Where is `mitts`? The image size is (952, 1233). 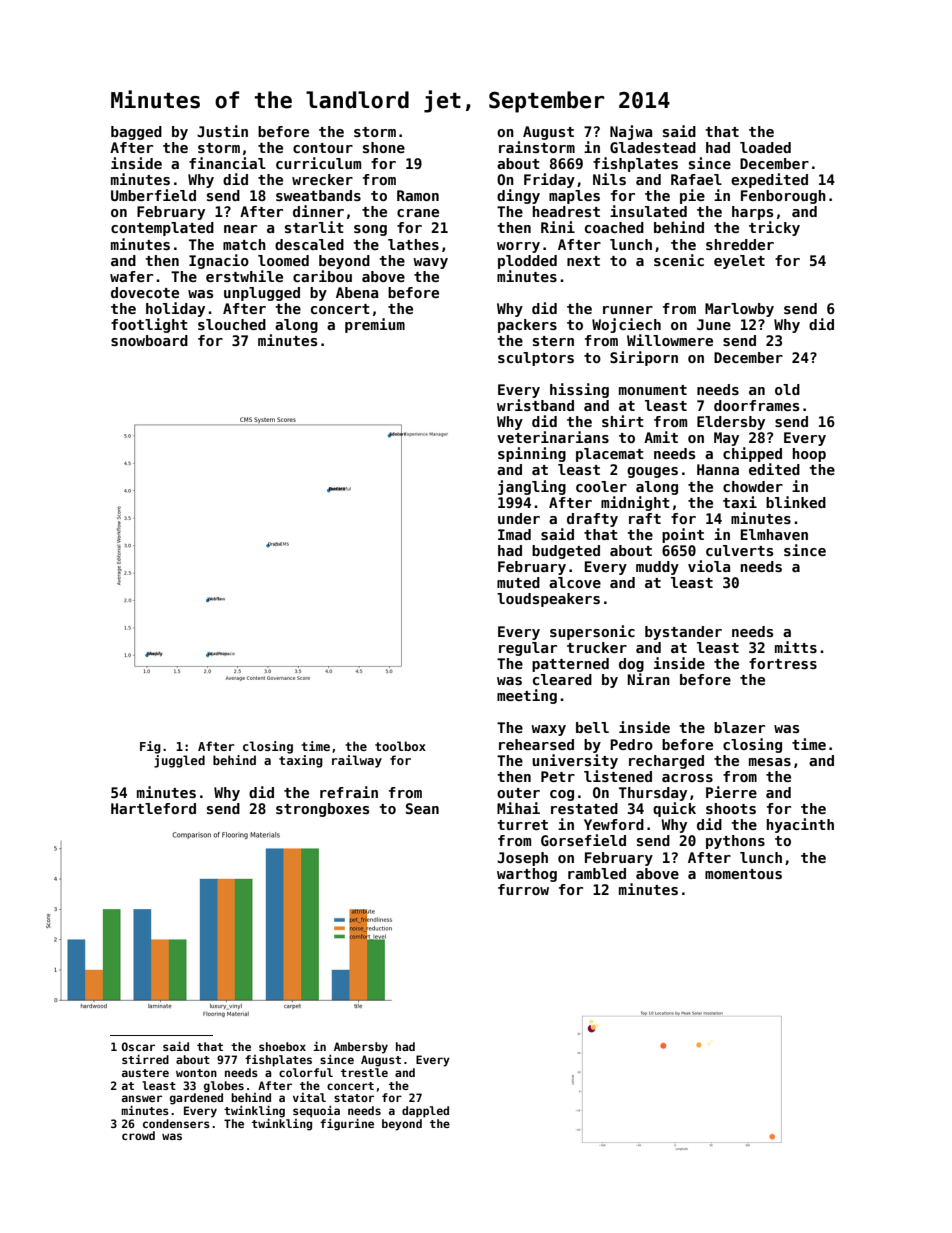
mitts is located at coordinates (796, 647).
